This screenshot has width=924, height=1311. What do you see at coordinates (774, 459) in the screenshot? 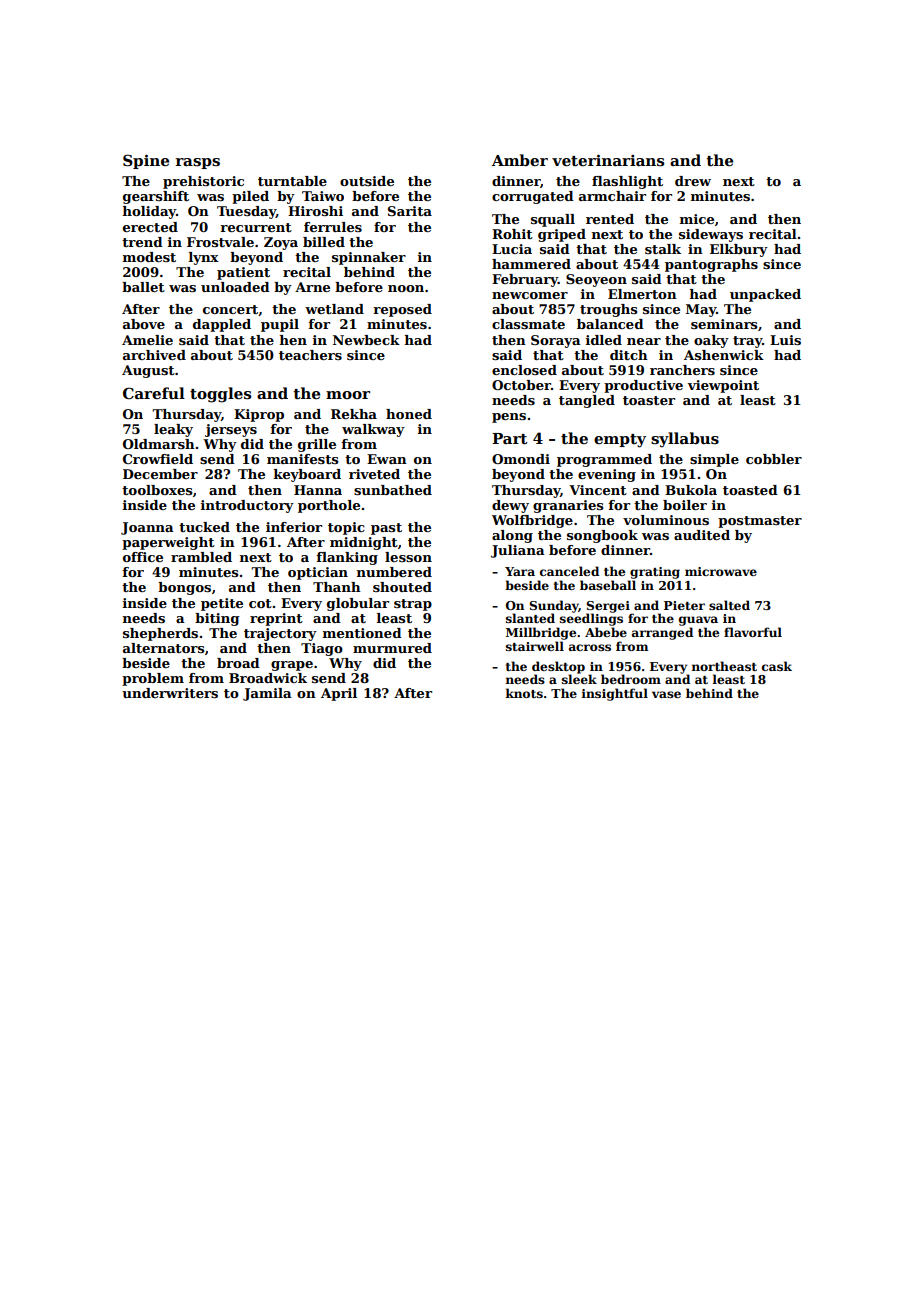
I see `cobbler` at bounding box center [774, 459].
